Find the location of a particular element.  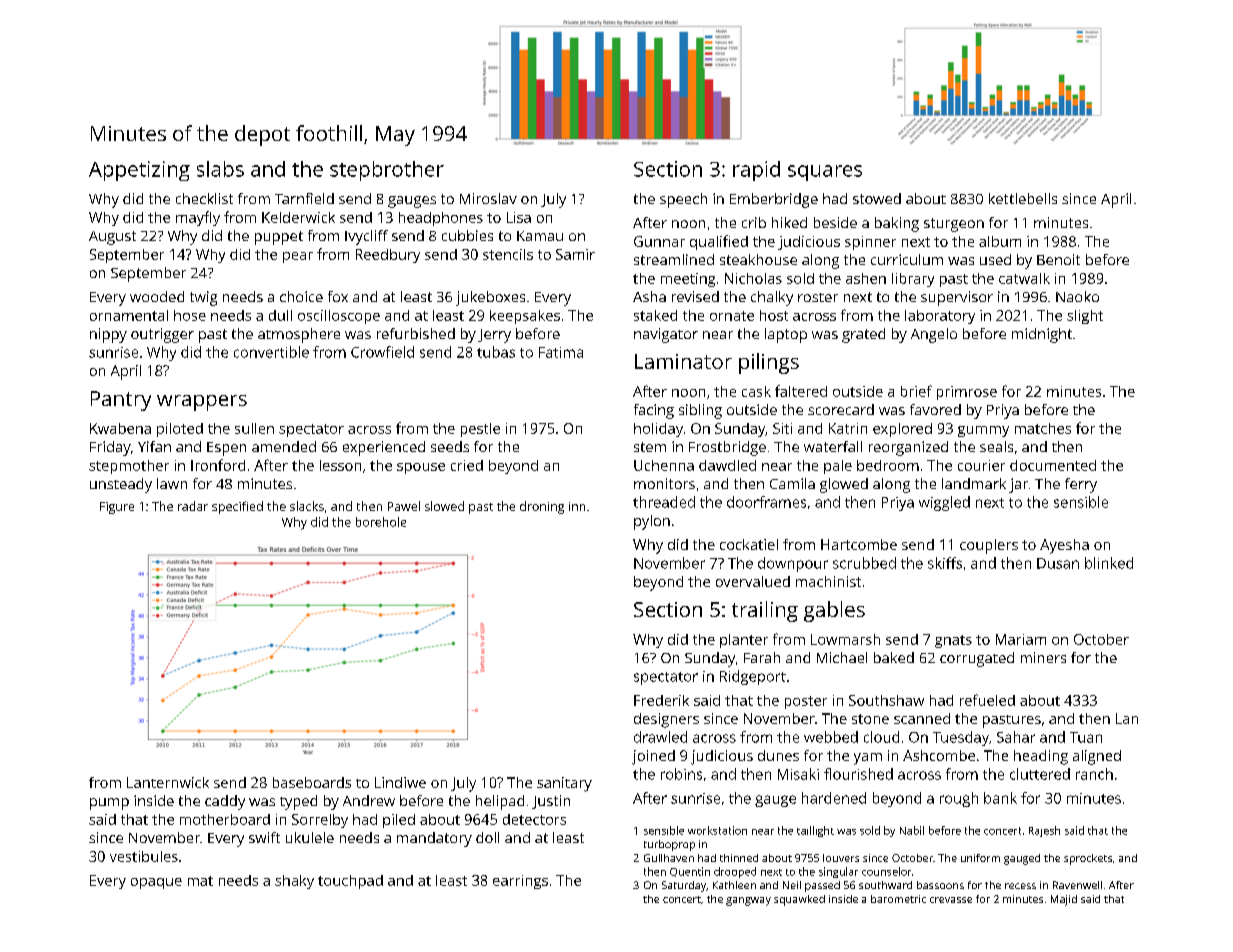

borehole is located at coordinates (381, 522).
